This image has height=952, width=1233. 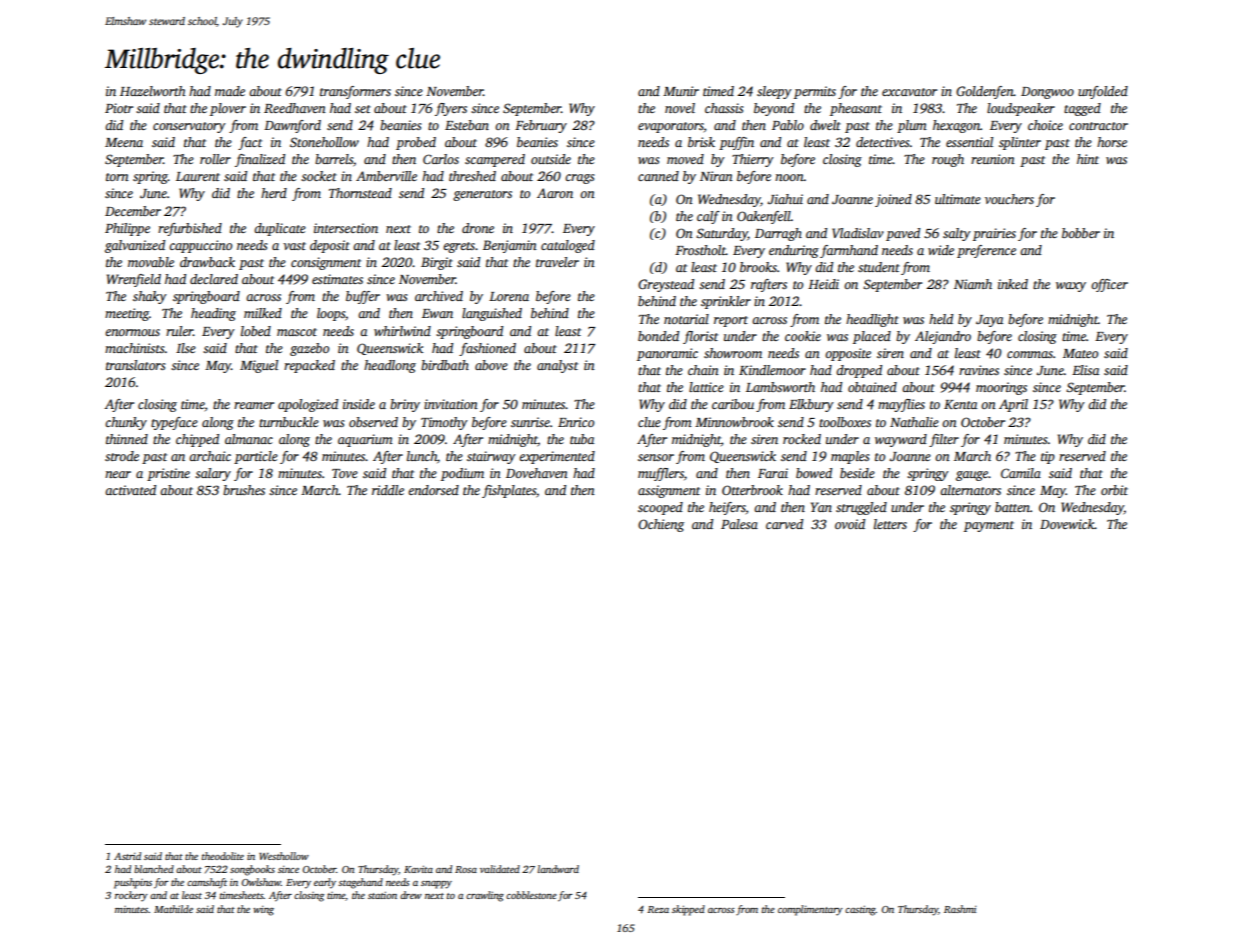 What do you see at coordinates (252, 870) in the image?
I see `songbooks` at bounding box center [252, 870].
